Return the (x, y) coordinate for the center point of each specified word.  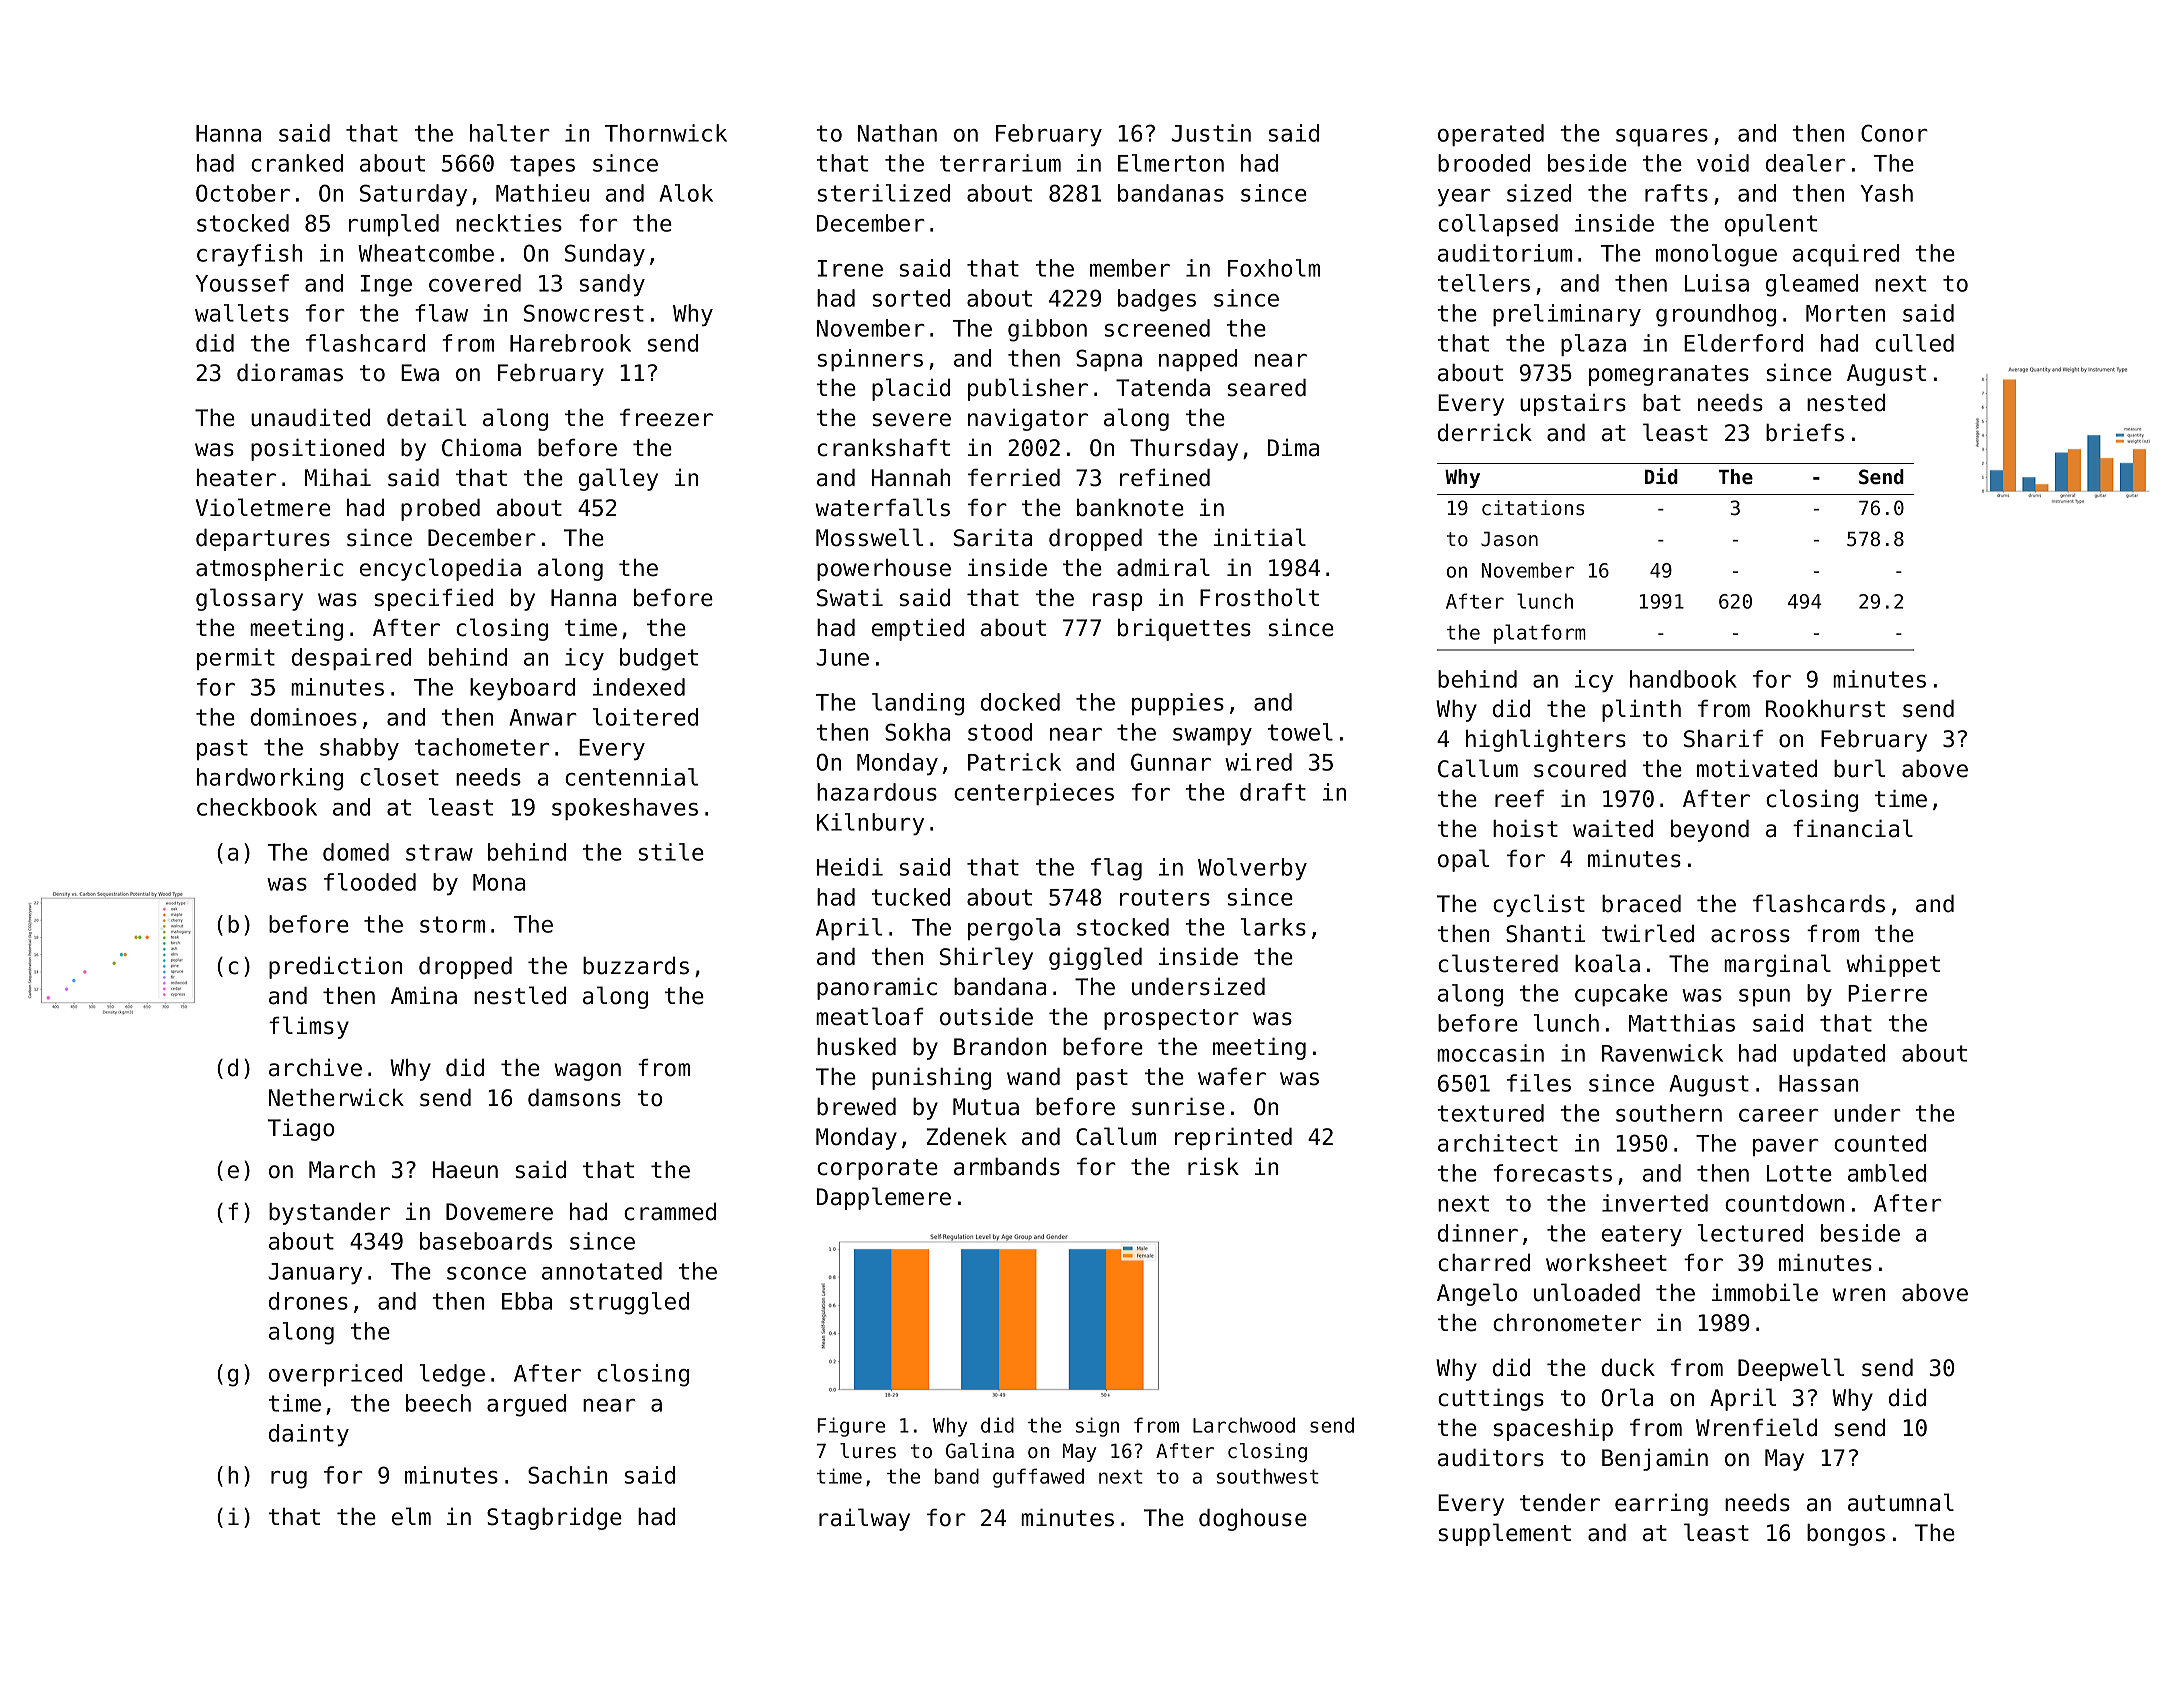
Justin (1211, 133)
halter (510, 133)
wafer (1232, 1077)
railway (864, 1519)
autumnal (1901, 1502)
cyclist (1539, 905)
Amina (424, 996)
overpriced (335, 1375)
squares (1662, 138)
